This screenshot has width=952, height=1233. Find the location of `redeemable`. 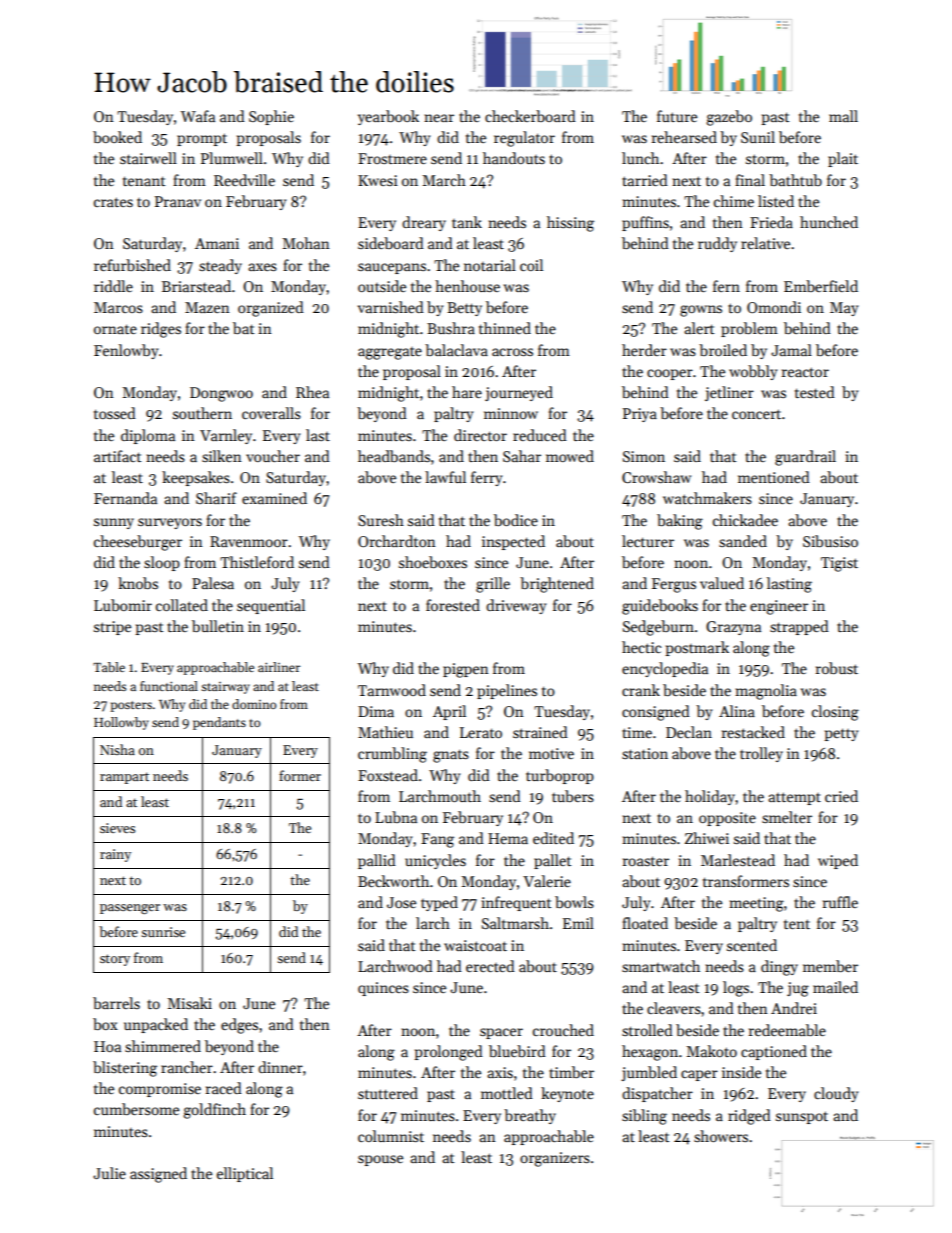

redeemable is located at coordinates (787, 1030).
